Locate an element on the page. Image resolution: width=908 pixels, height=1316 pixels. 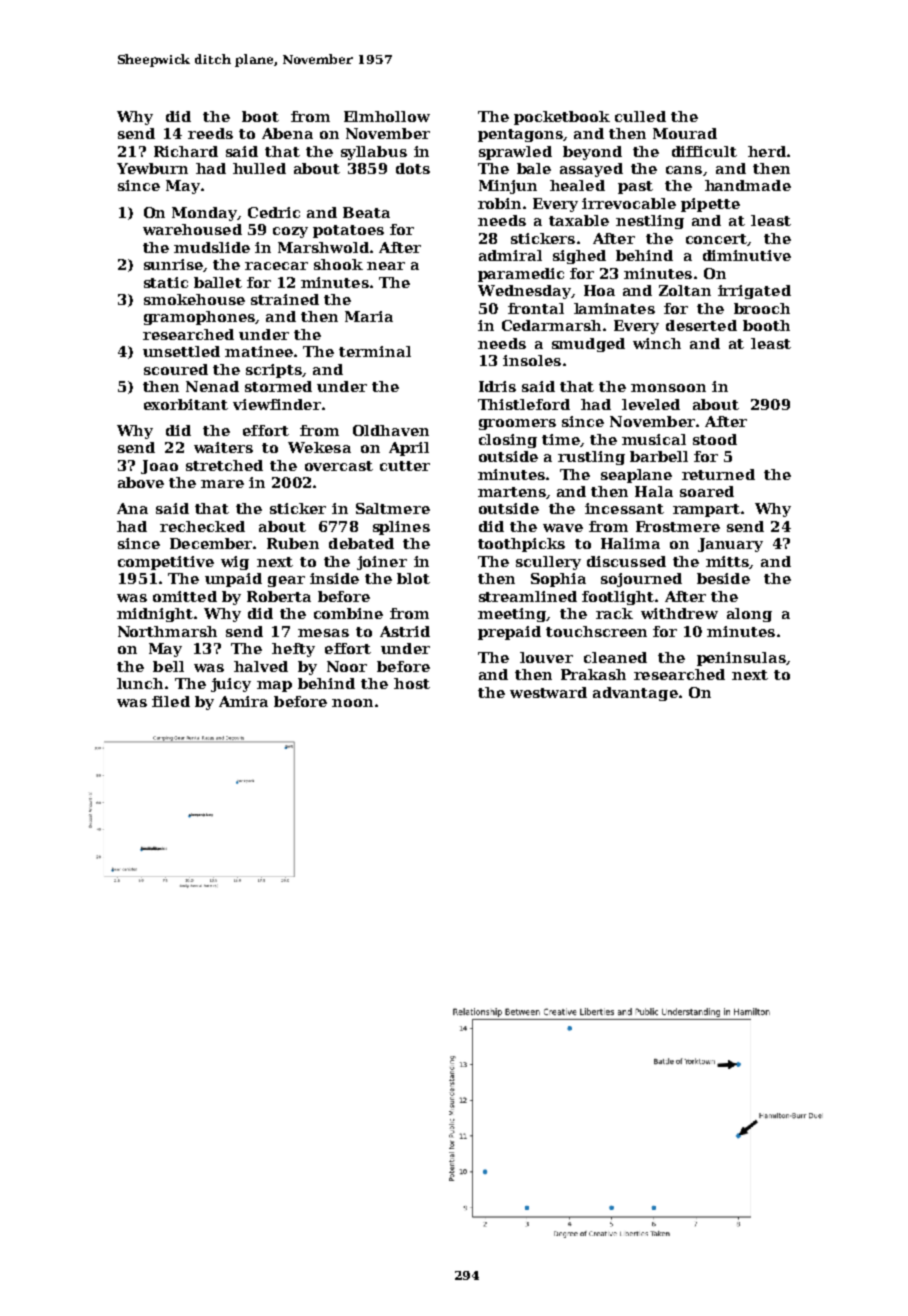
smokehouse is located at coordinates (194, 299).
